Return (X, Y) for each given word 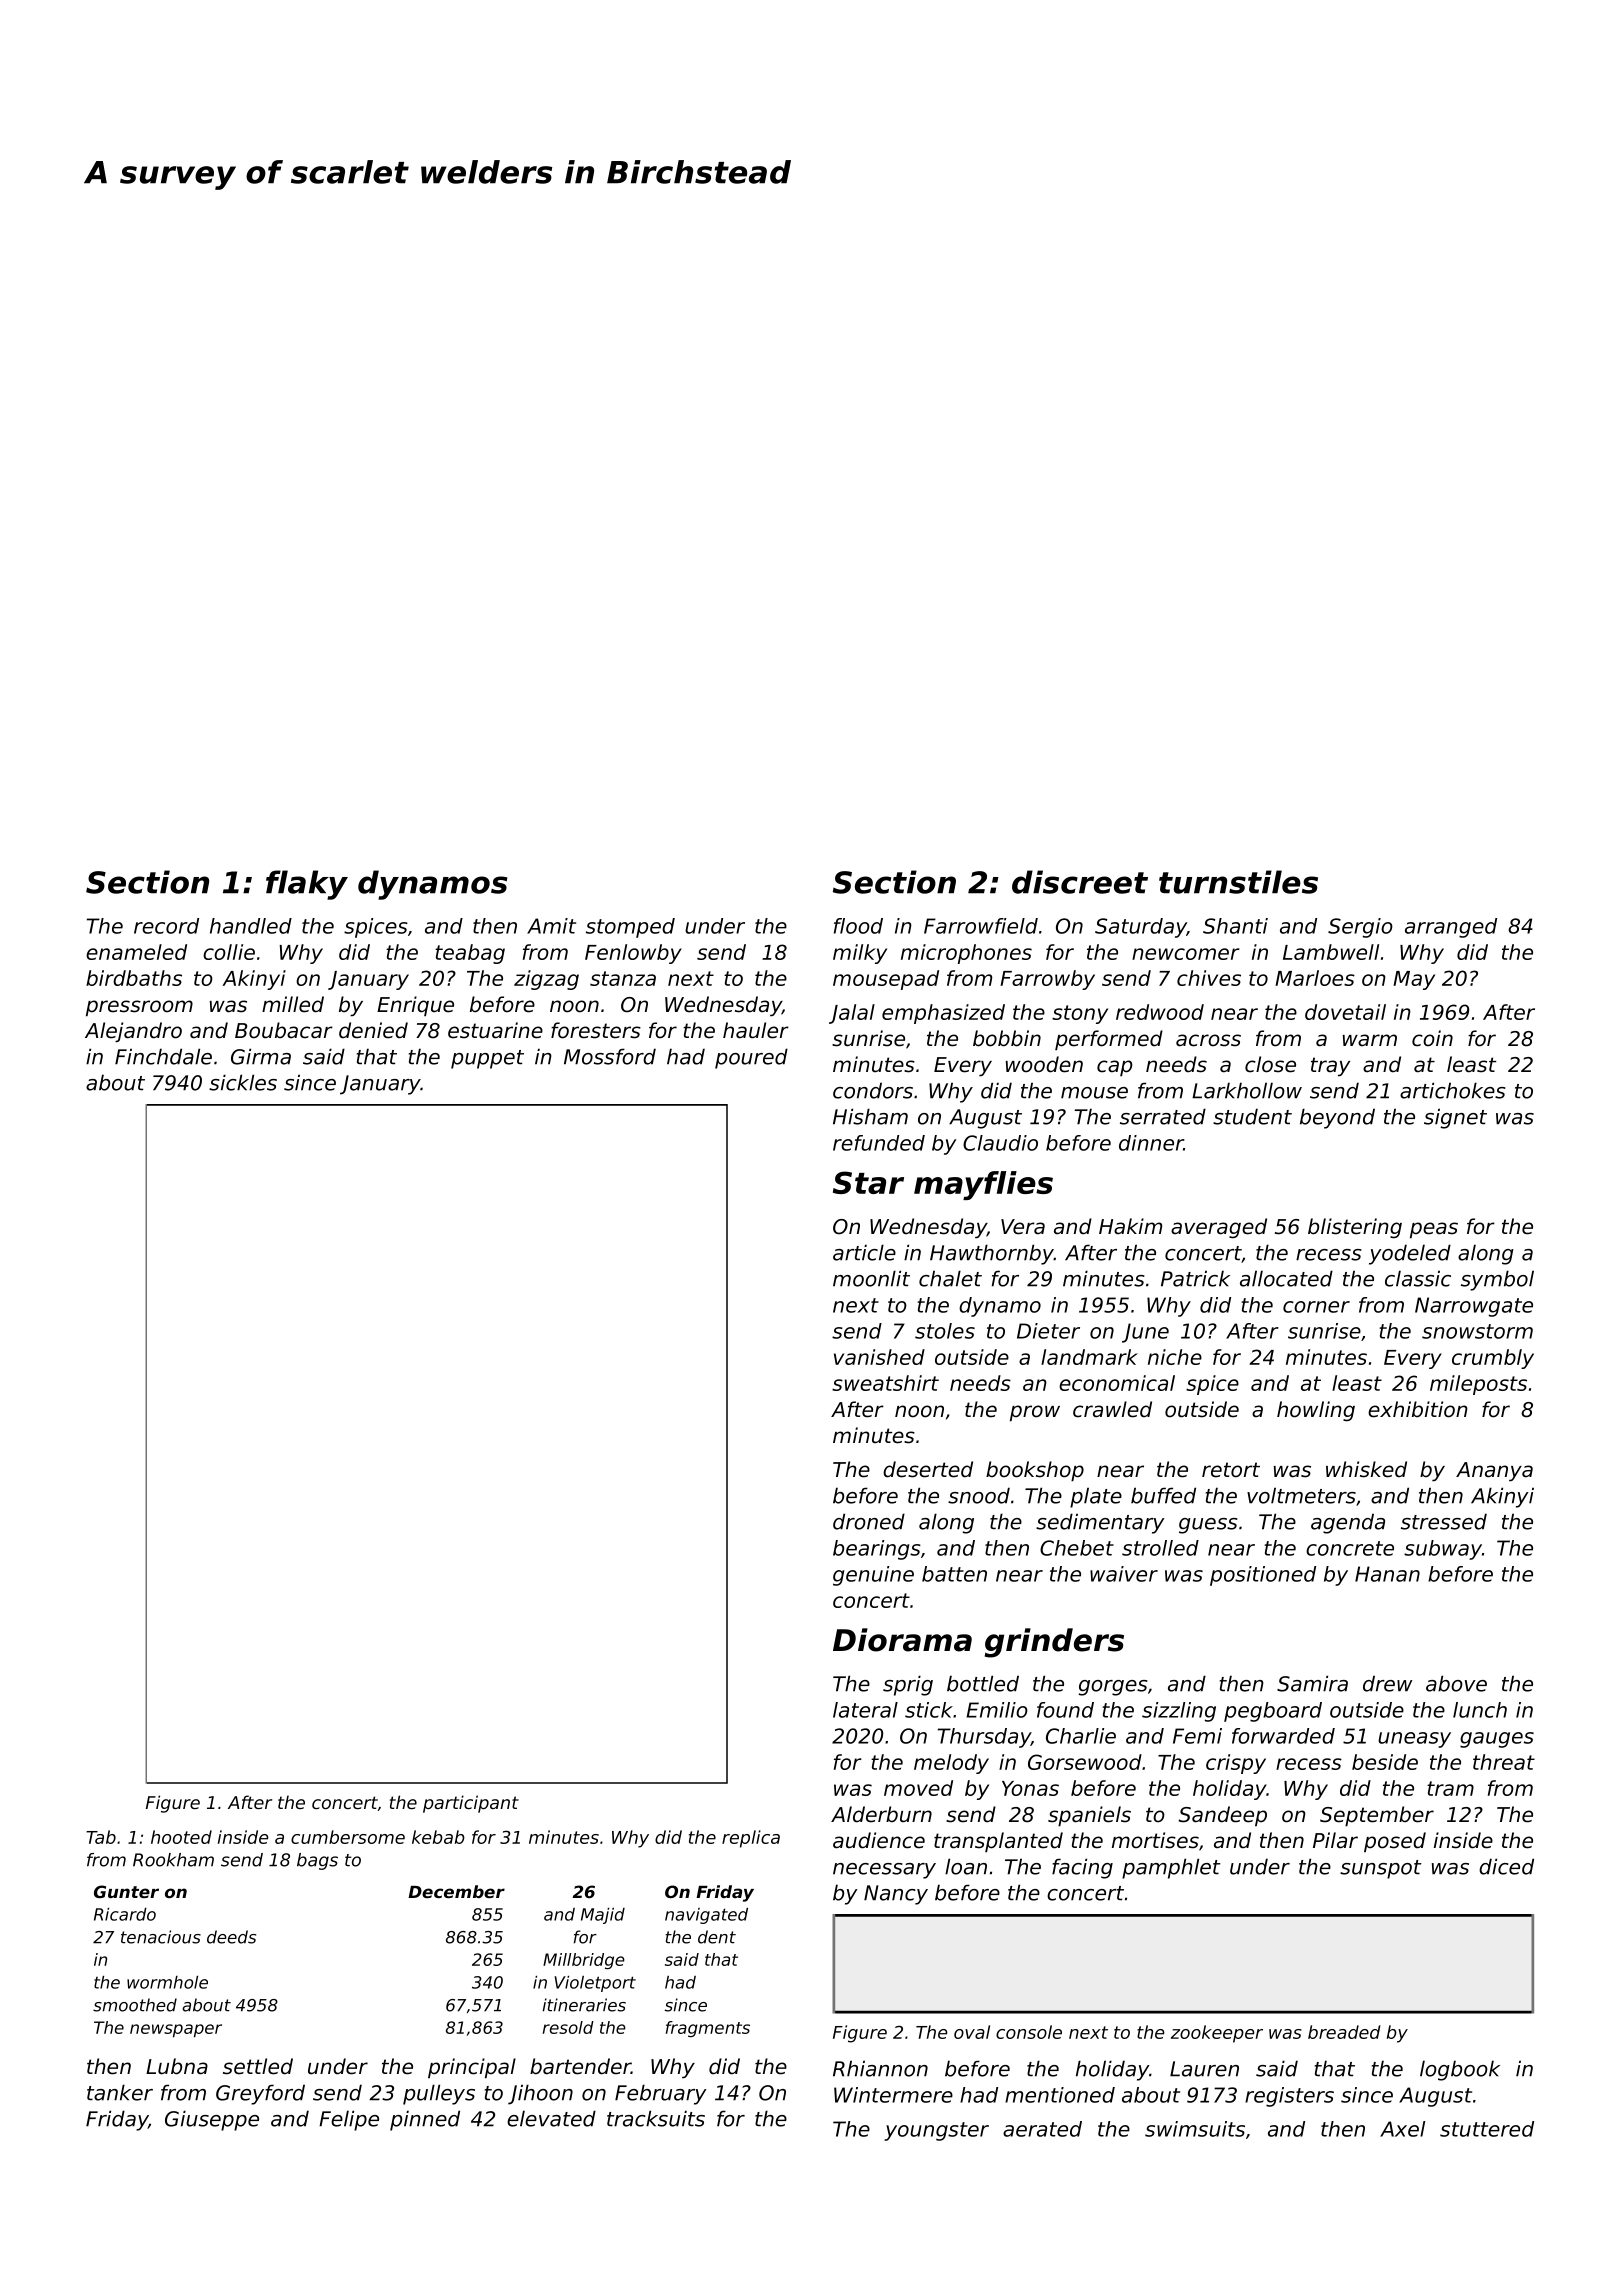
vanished (879, 1357)
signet (1455, 1118)
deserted (928, 1469)
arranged (1451, 928)
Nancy (896, 1895)
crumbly (1493, 1359)
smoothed (135, 2005)
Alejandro (133, 1032)
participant (471, 1804)
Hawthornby (992, 1254)
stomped (630, 928)
